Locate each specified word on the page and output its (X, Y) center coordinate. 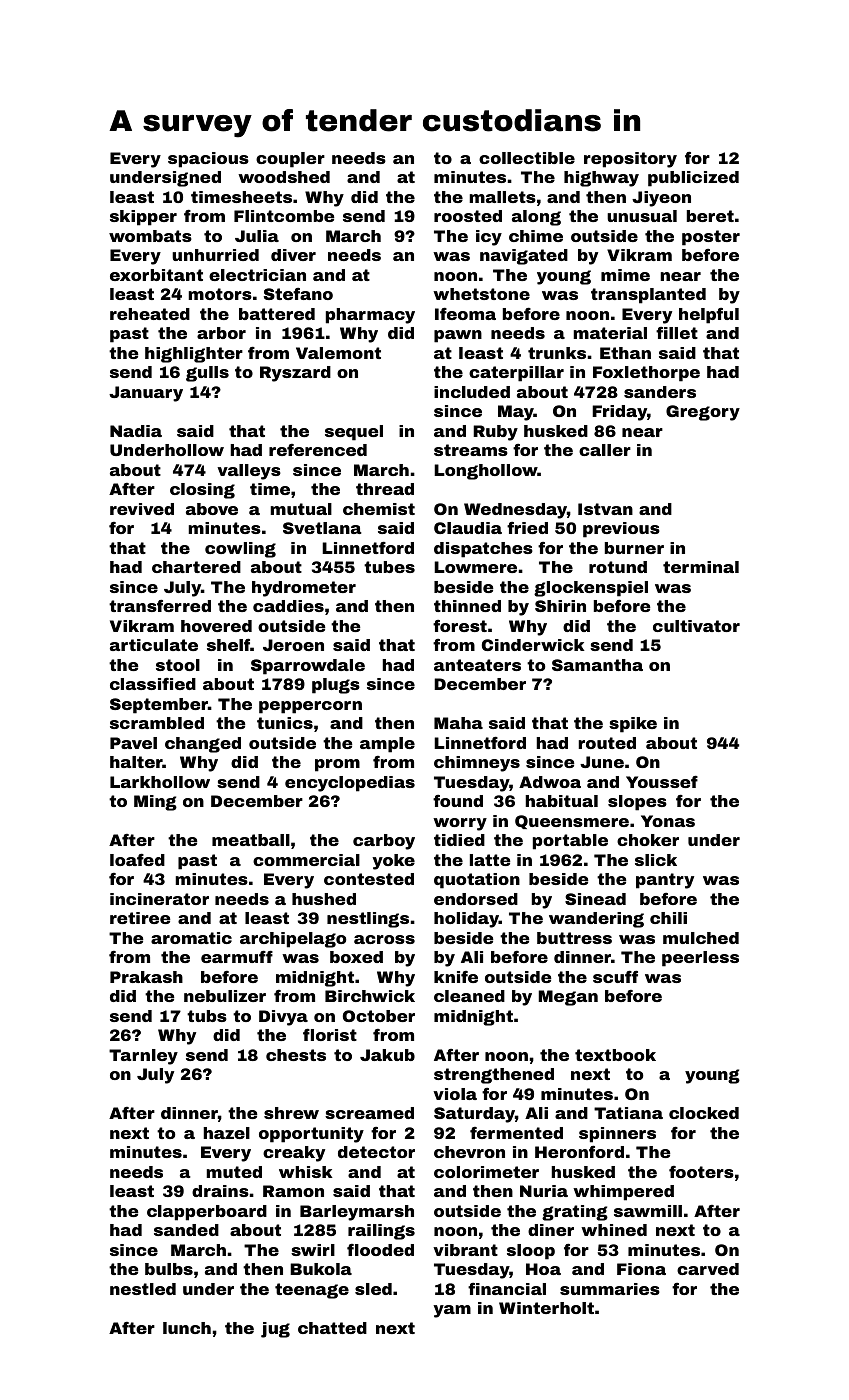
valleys (249, 472)
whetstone (481, 294)
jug (275, 1330)
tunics (285, 723)
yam (452, 1311)
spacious (208, 160)
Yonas (668, 821)
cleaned (469, 996)
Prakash (146, 977)
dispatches (483, 550)
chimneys (477, 764)
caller (605, 450)
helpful (709, 316)
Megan (568, 998)
